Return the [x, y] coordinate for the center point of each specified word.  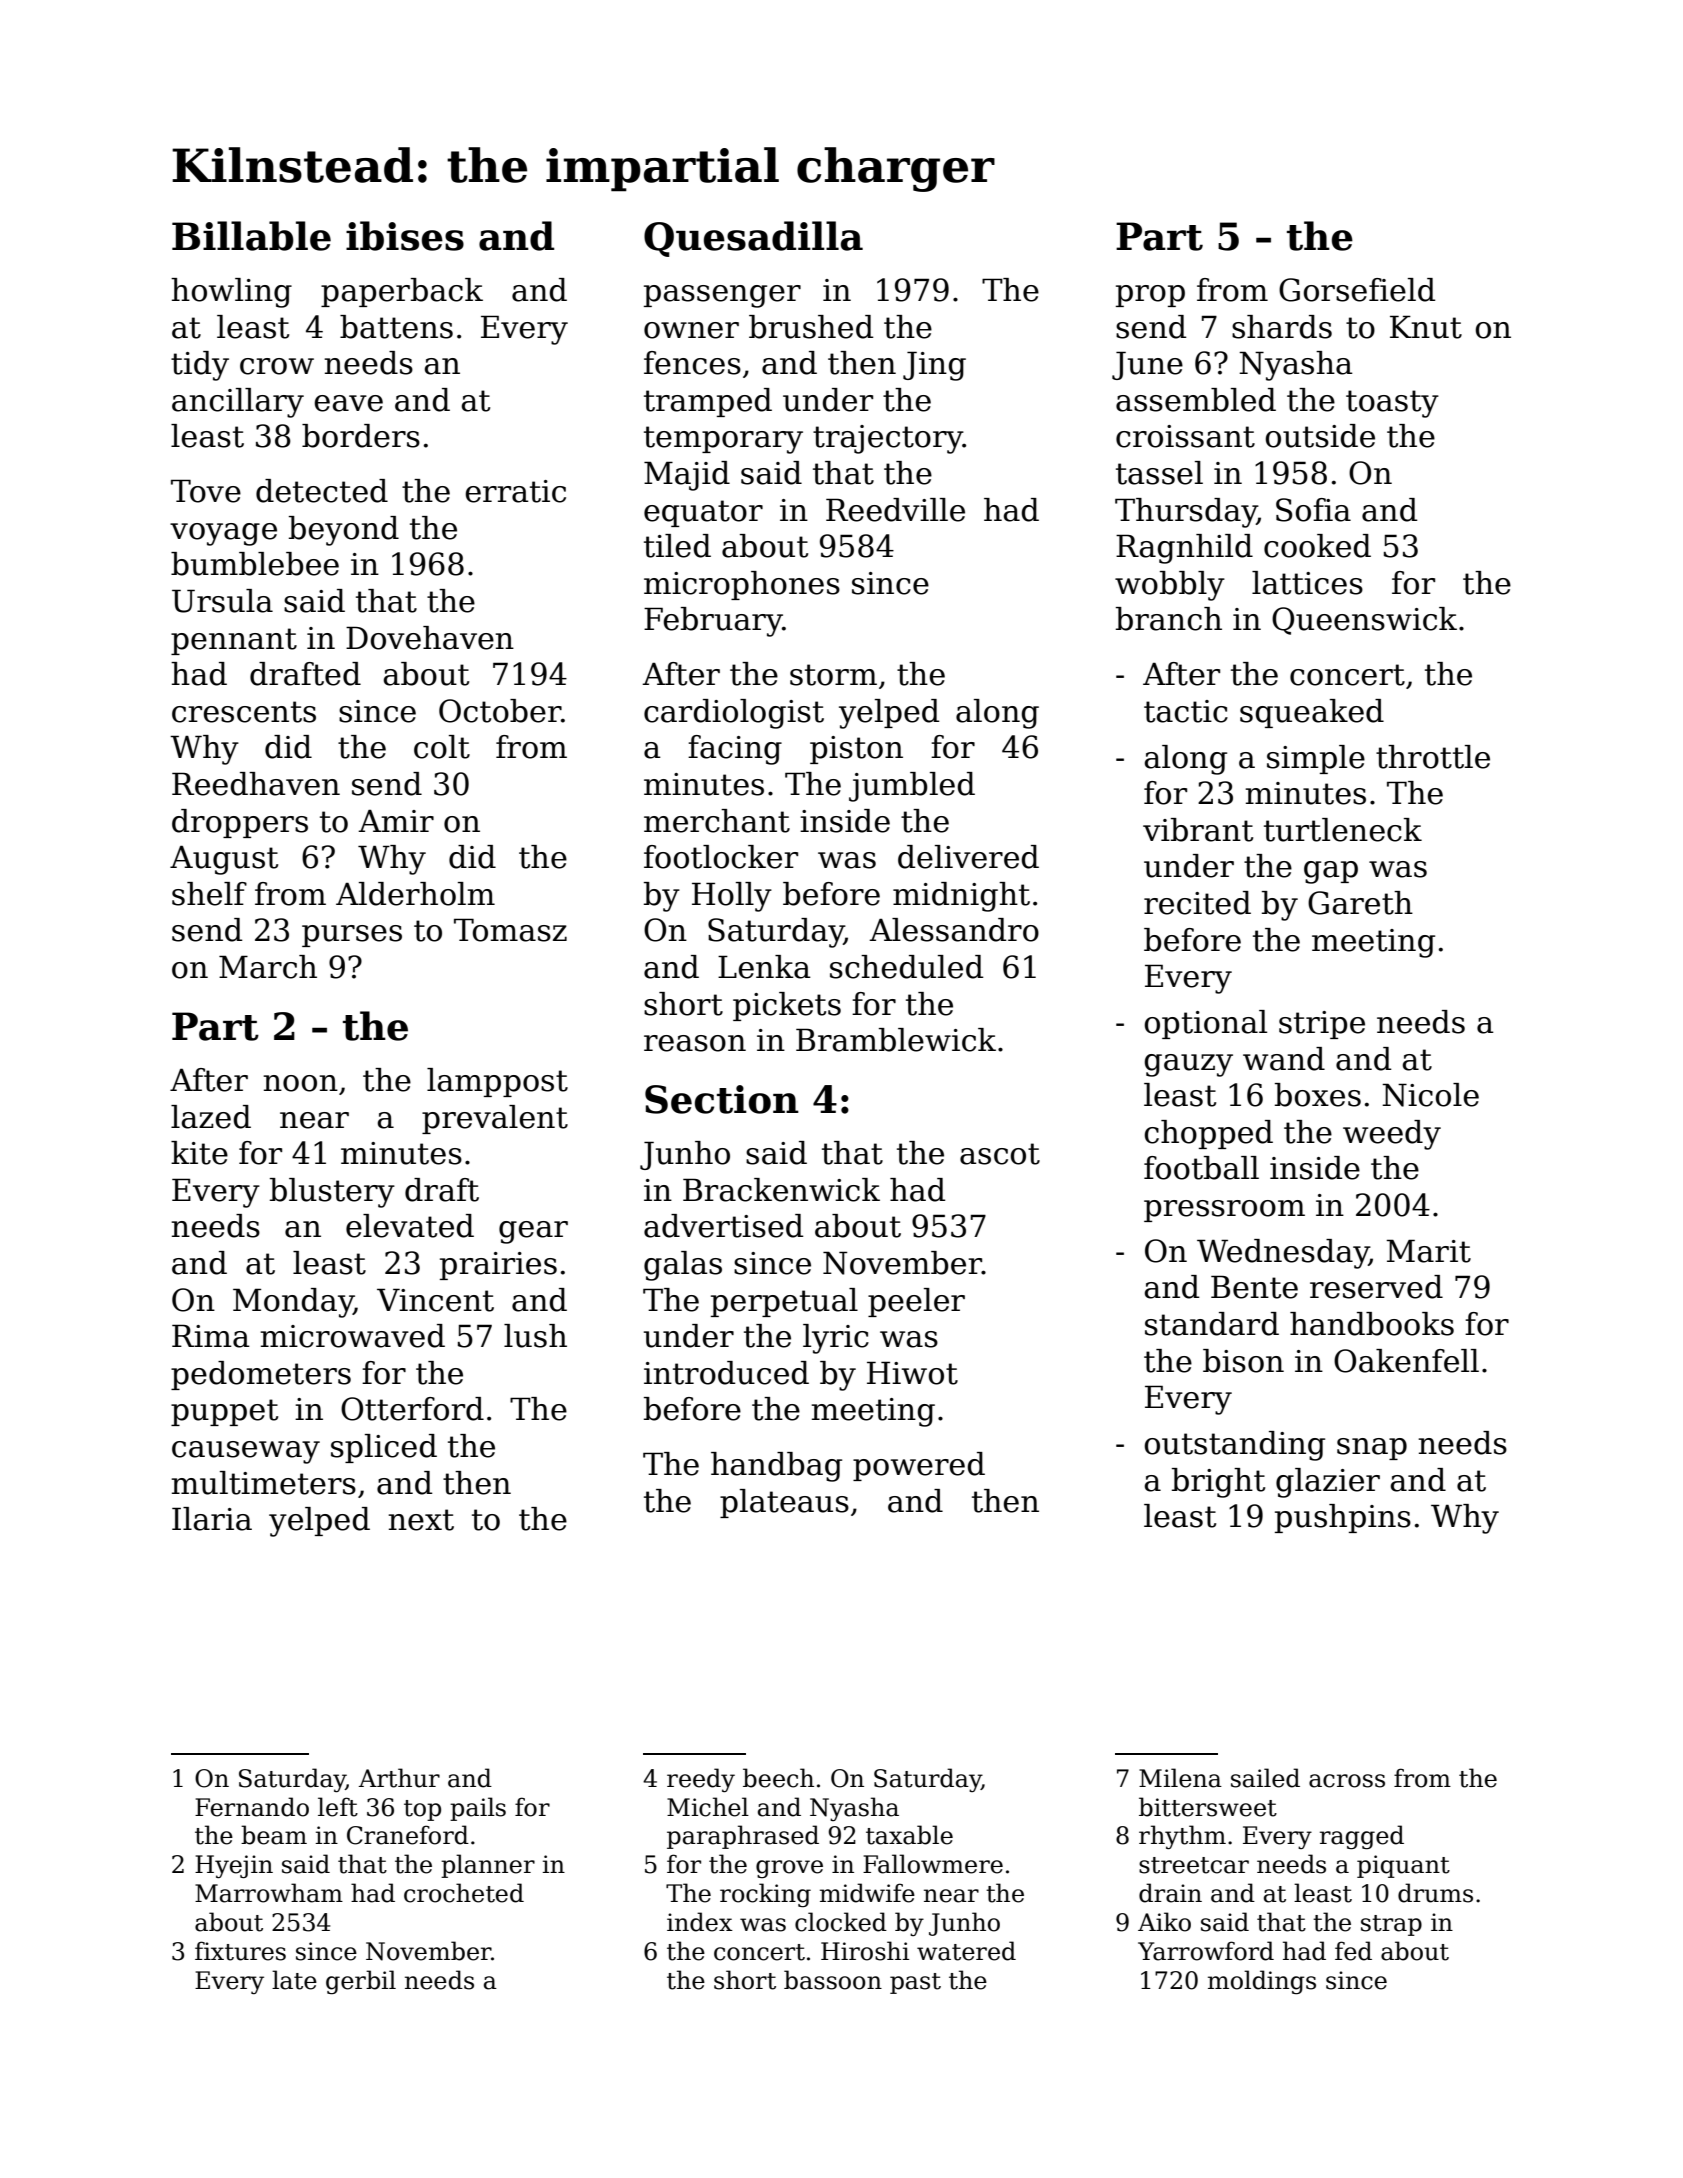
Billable [251, 236]
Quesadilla [753, 239]
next [421, 1520]
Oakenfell [1406, 1361]
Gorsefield [1357, 290]
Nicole [1430, 1095]
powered [919, 1466]
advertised [724, 1226]
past [915, 1983]
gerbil [361, 1982]
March [268, 967]
